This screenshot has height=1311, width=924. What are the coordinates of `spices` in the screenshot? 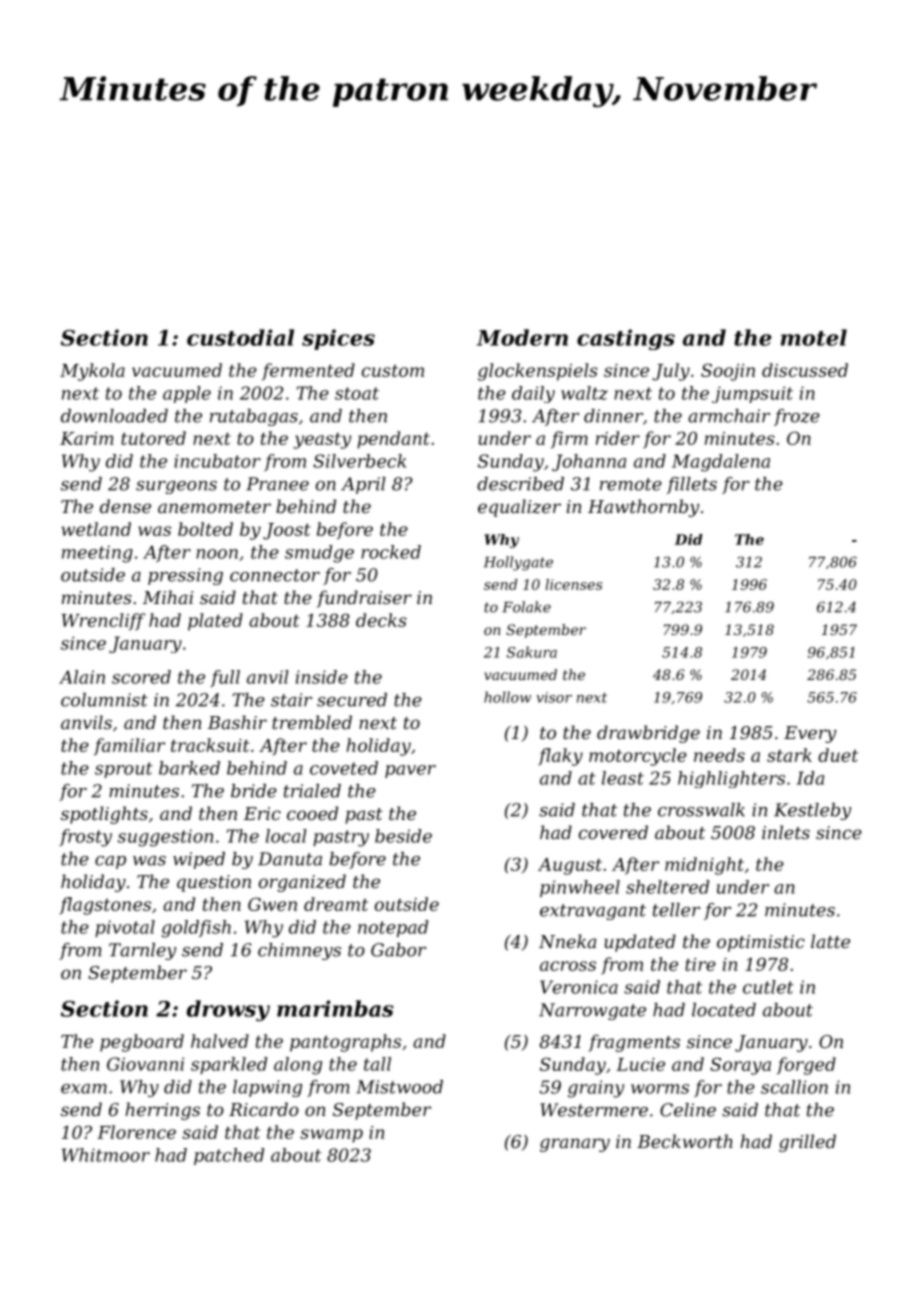 It's located at (338, 339).
